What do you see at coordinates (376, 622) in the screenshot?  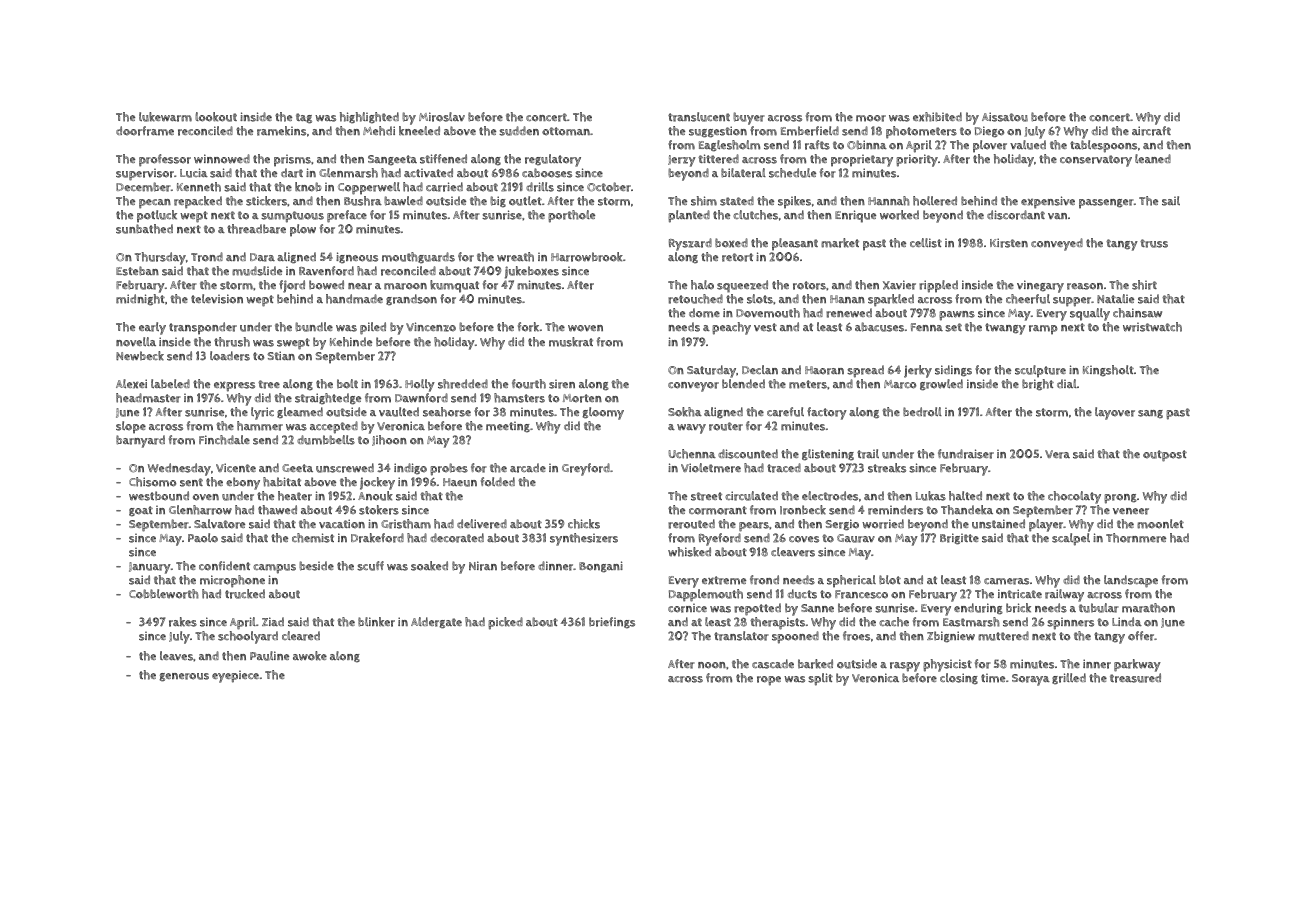 I see `blinker` at bounding box center [376, 622].
